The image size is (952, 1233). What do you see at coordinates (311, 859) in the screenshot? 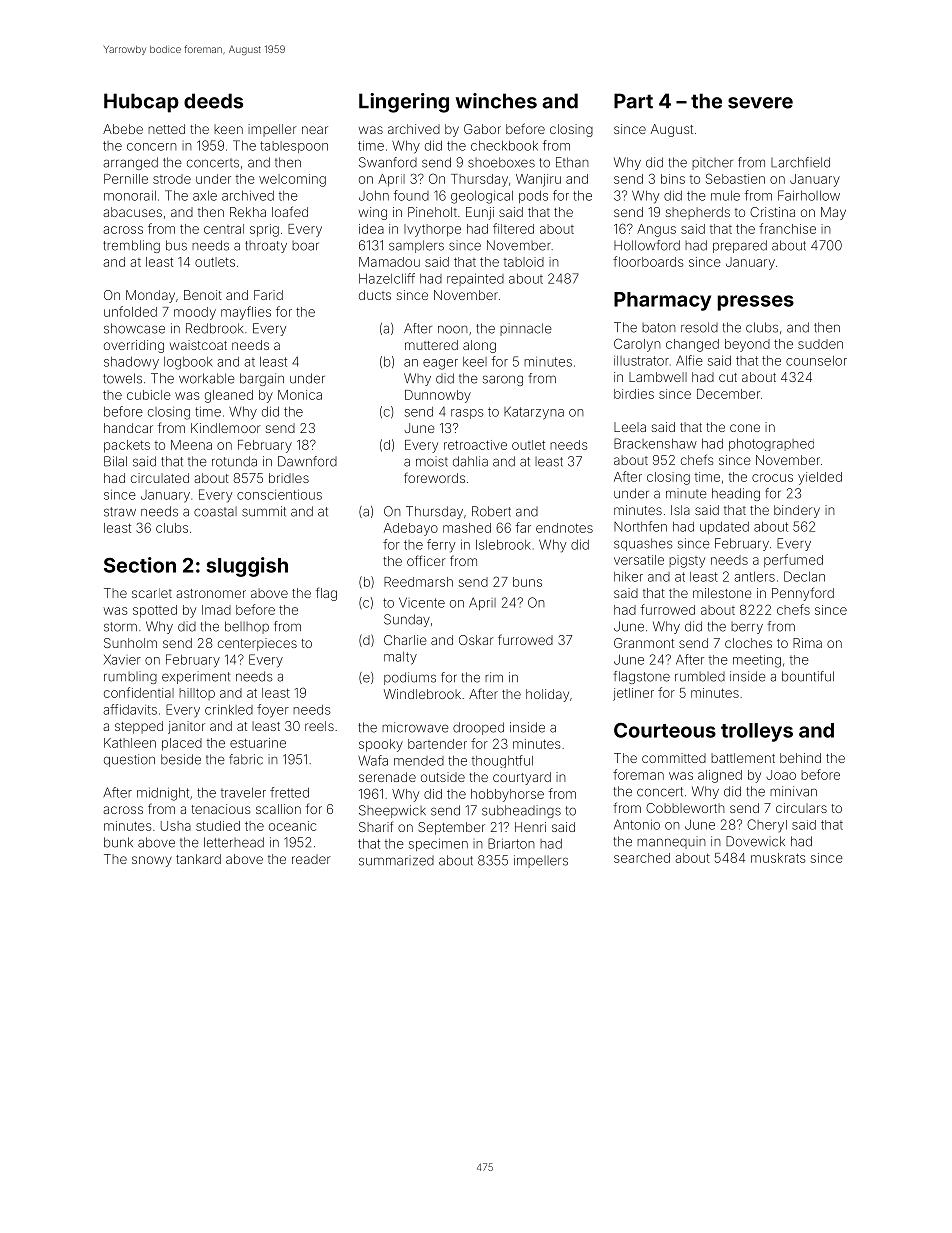
I see `reader` at bounding box center [311, 859].
